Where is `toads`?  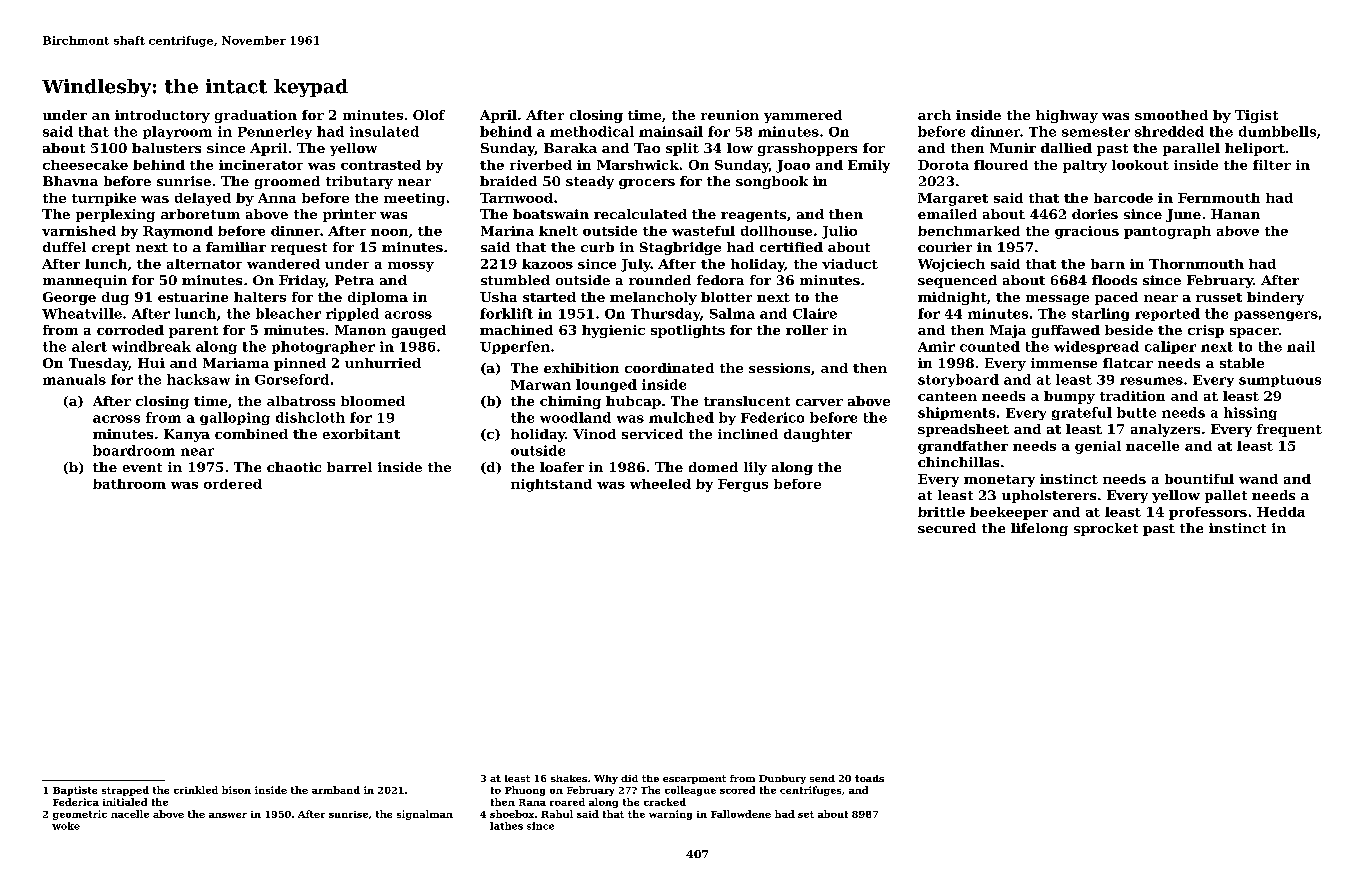
toads is located at coordinates (869, 778).
